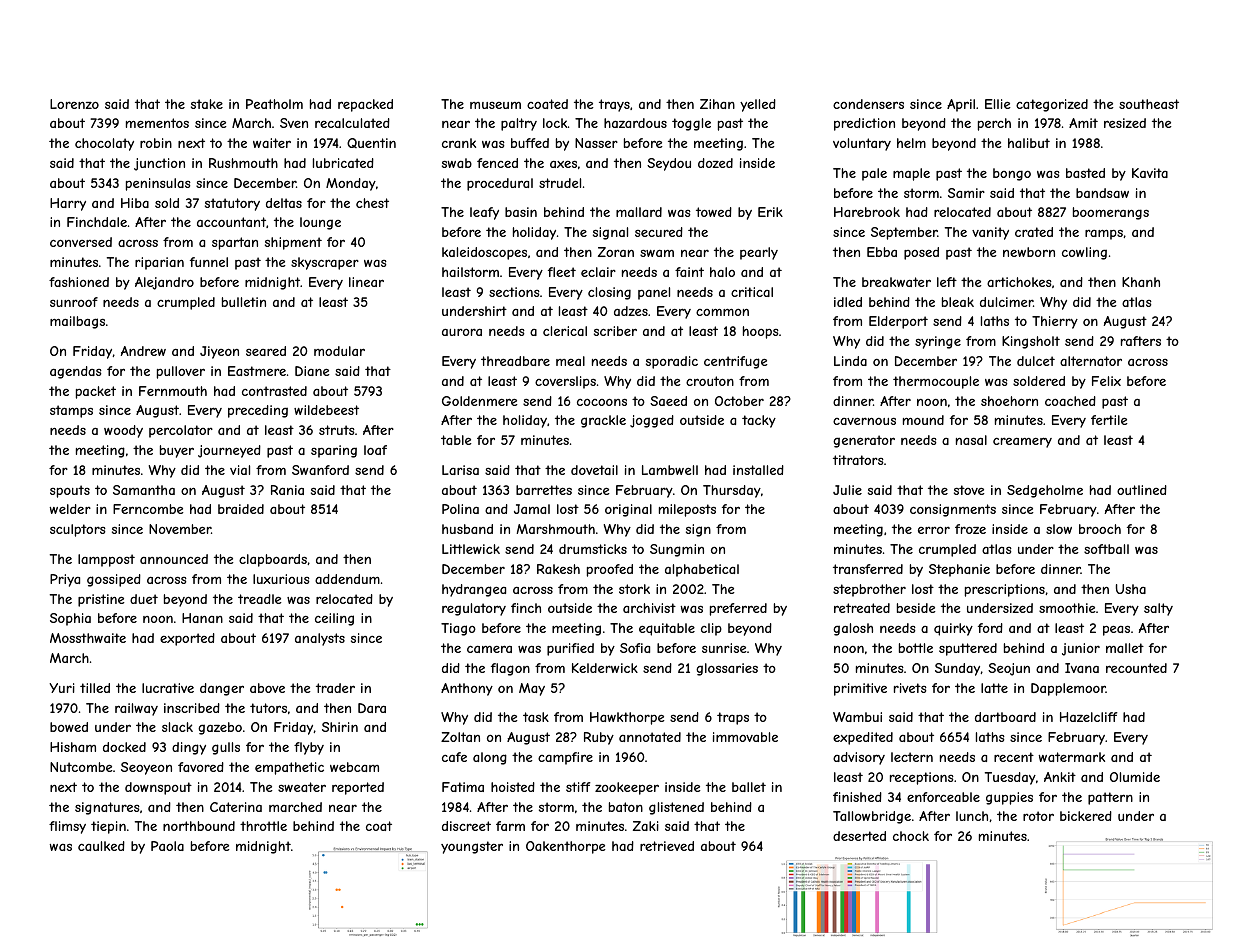 Image resolution: width=1233 pixels, height=952 pixels. What do you see at coordinates (860, 689) in the image?
I see `primitive` at bounding box center [860, 689].
